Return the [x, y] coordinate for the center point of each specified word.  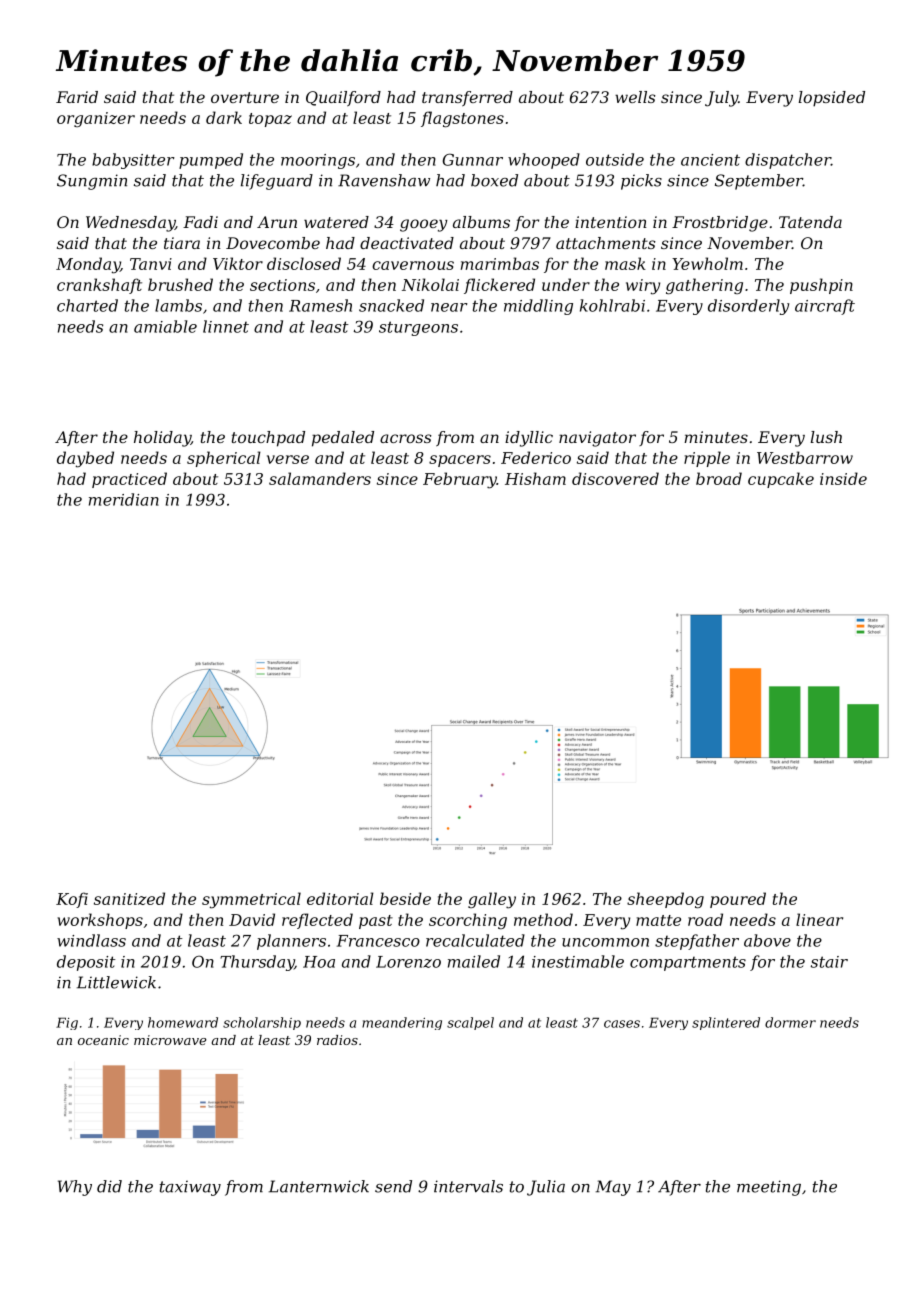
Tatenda [810, 222]
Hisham [535, 478]
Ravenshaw [384, 180]
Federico [536, 457]
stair [829, 962]
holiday [162, 439]
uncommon [605, 942]
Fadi [200, 222]
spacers [460, 461]
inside [843, 478]
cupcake [781, 480]
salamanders [320, 478]
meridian [124, 499]
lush [826, 437]
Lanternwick [319, 1186]
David [252, 919]
